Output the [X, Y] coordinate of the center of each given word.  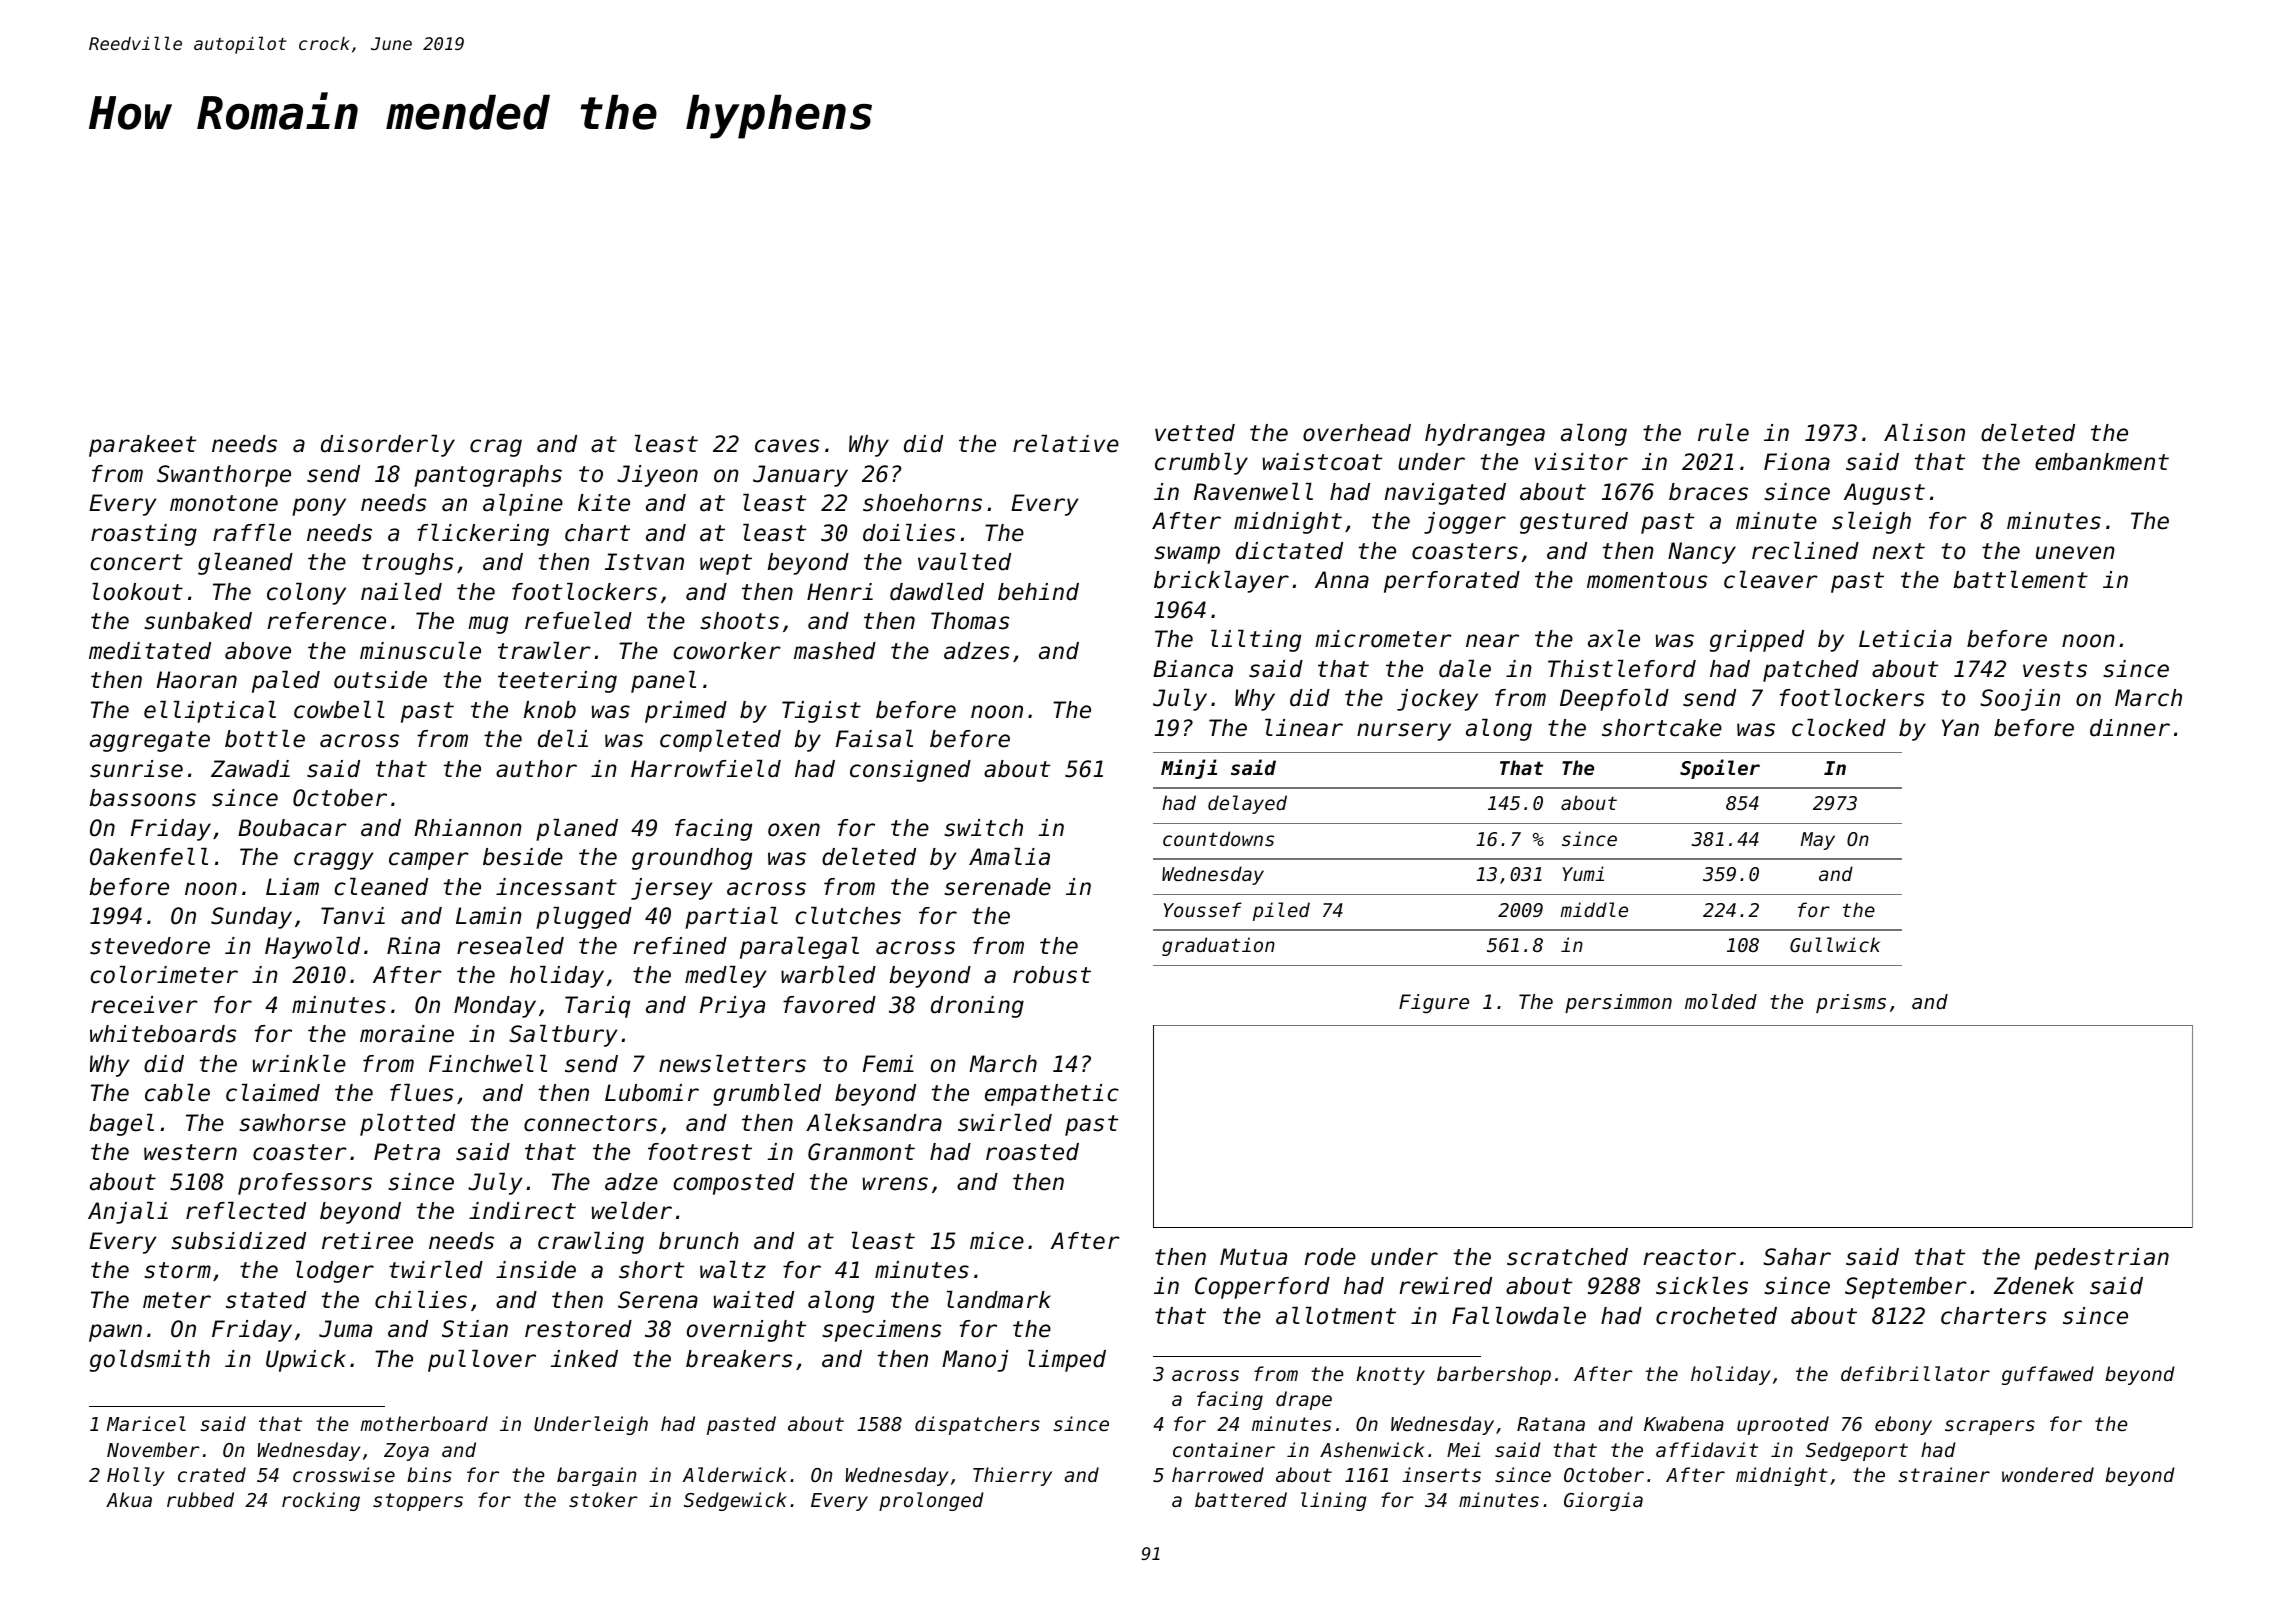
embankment [2102, 462]
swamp [1187, 555]
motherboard [424, 1423]
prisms [1851, 1003]
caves [787, 446]
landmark [999, 1300]
